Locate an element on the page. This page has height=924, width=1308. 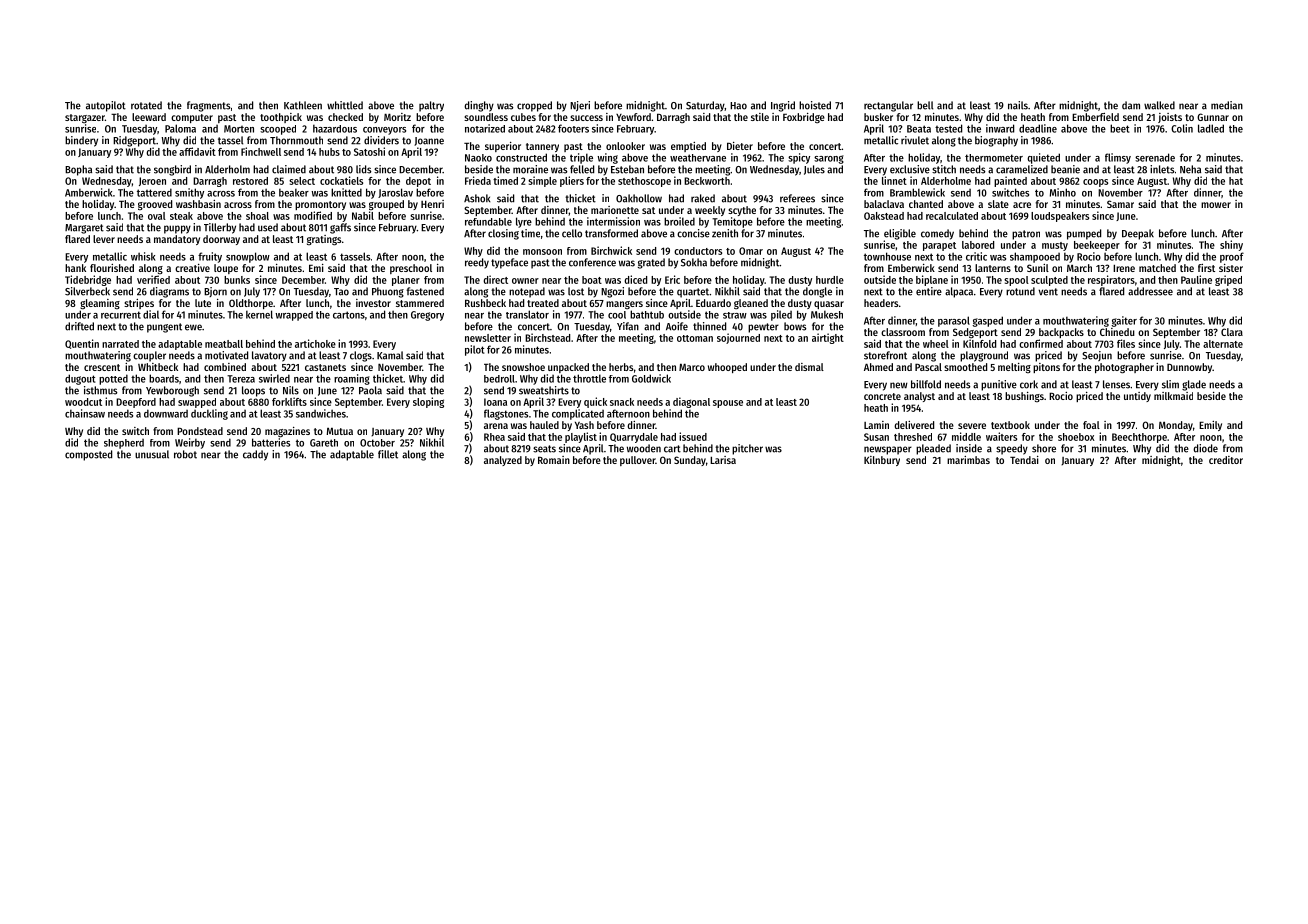
rivulet is located at coordinates (915, 140).
